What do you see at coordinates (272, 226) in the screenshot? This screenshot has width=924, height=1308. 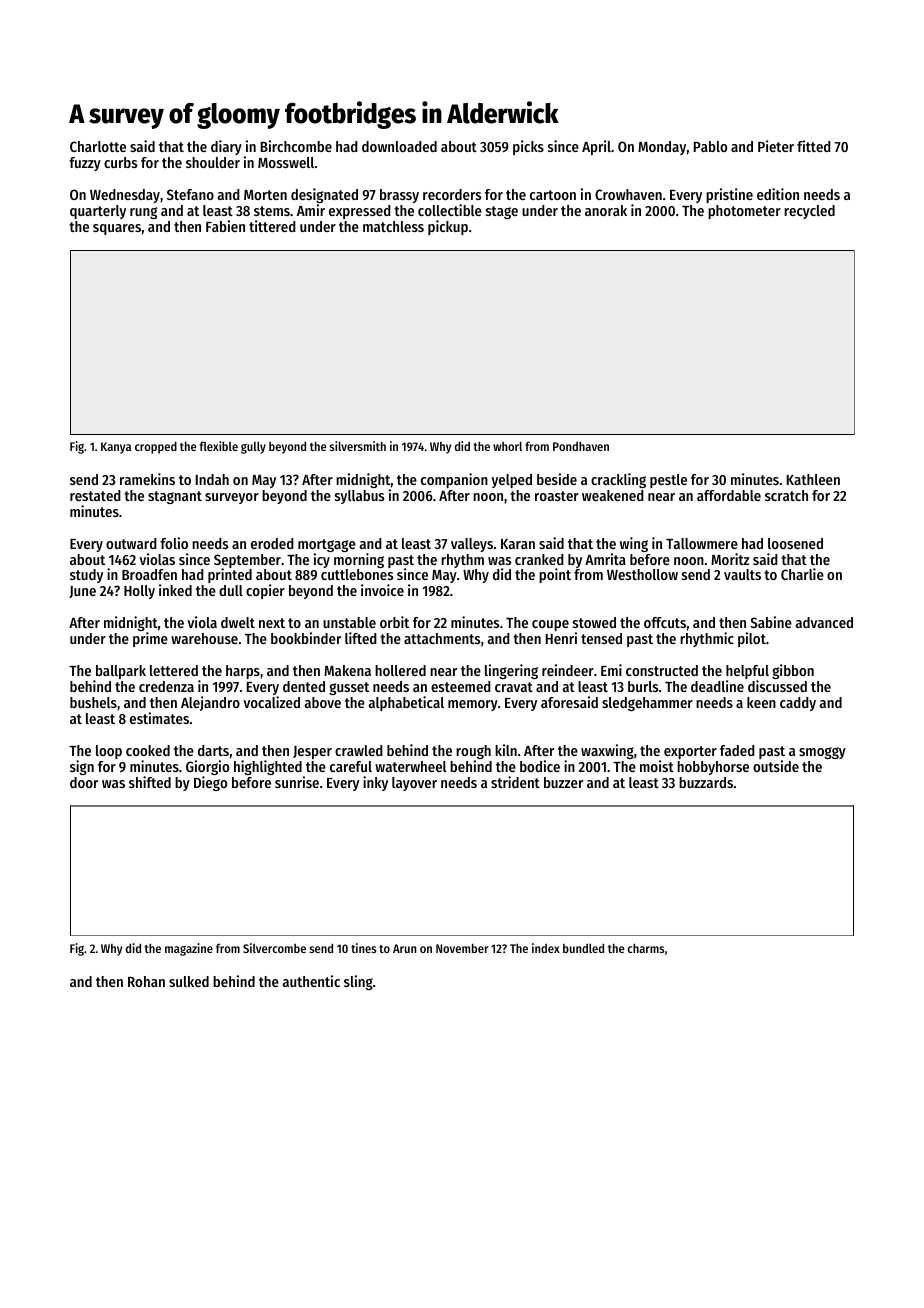 I see `tittered` at bounding box center [272, 226].
